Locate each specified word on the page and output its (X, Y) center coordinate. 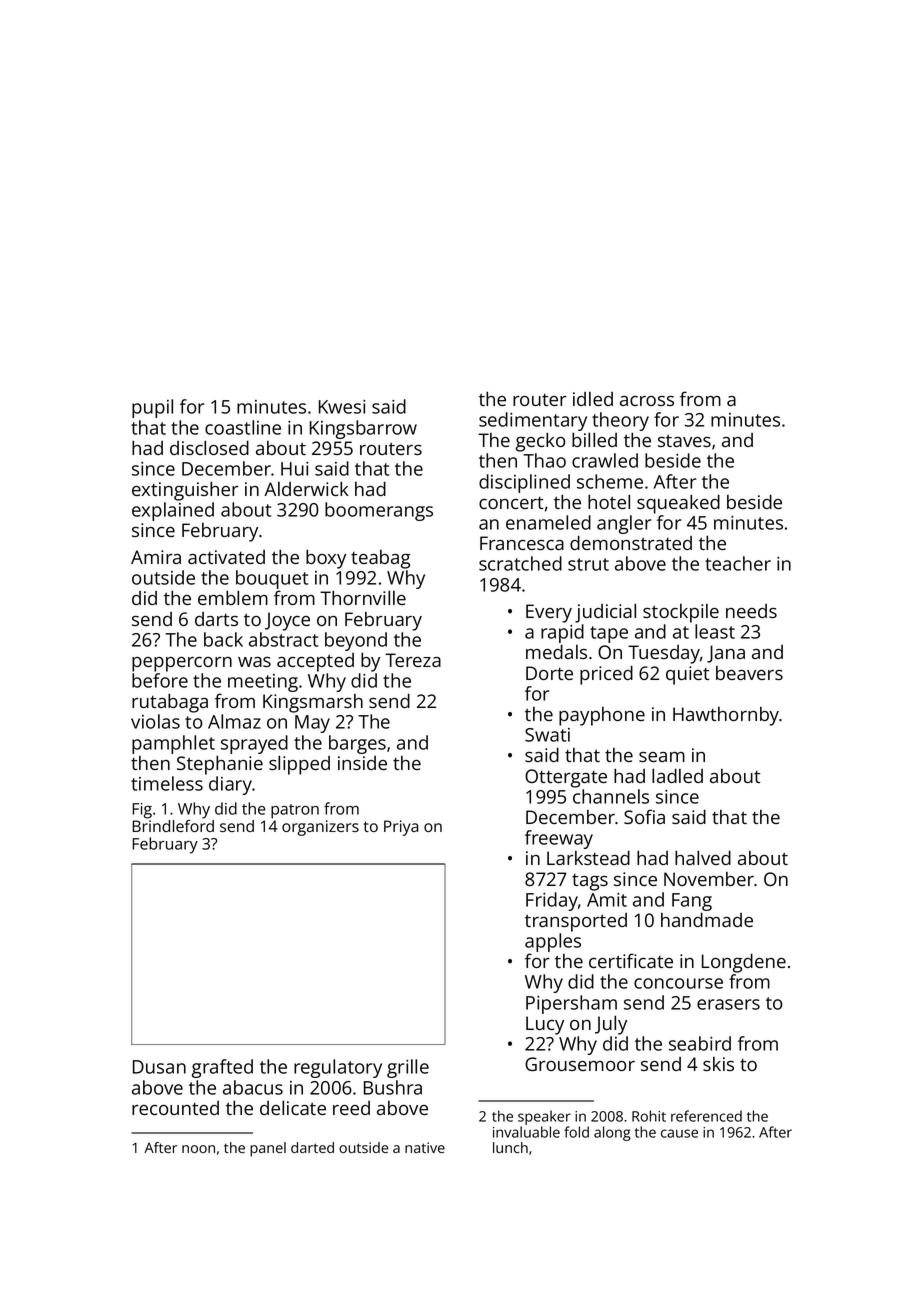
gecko (540, 442)
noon (198, 1149)
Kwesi (342, 407)
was (254, 662)
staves (684, 440)
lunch (510, 1147)
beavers (749, 673)
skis (718, 1064)
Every (549, 613)
